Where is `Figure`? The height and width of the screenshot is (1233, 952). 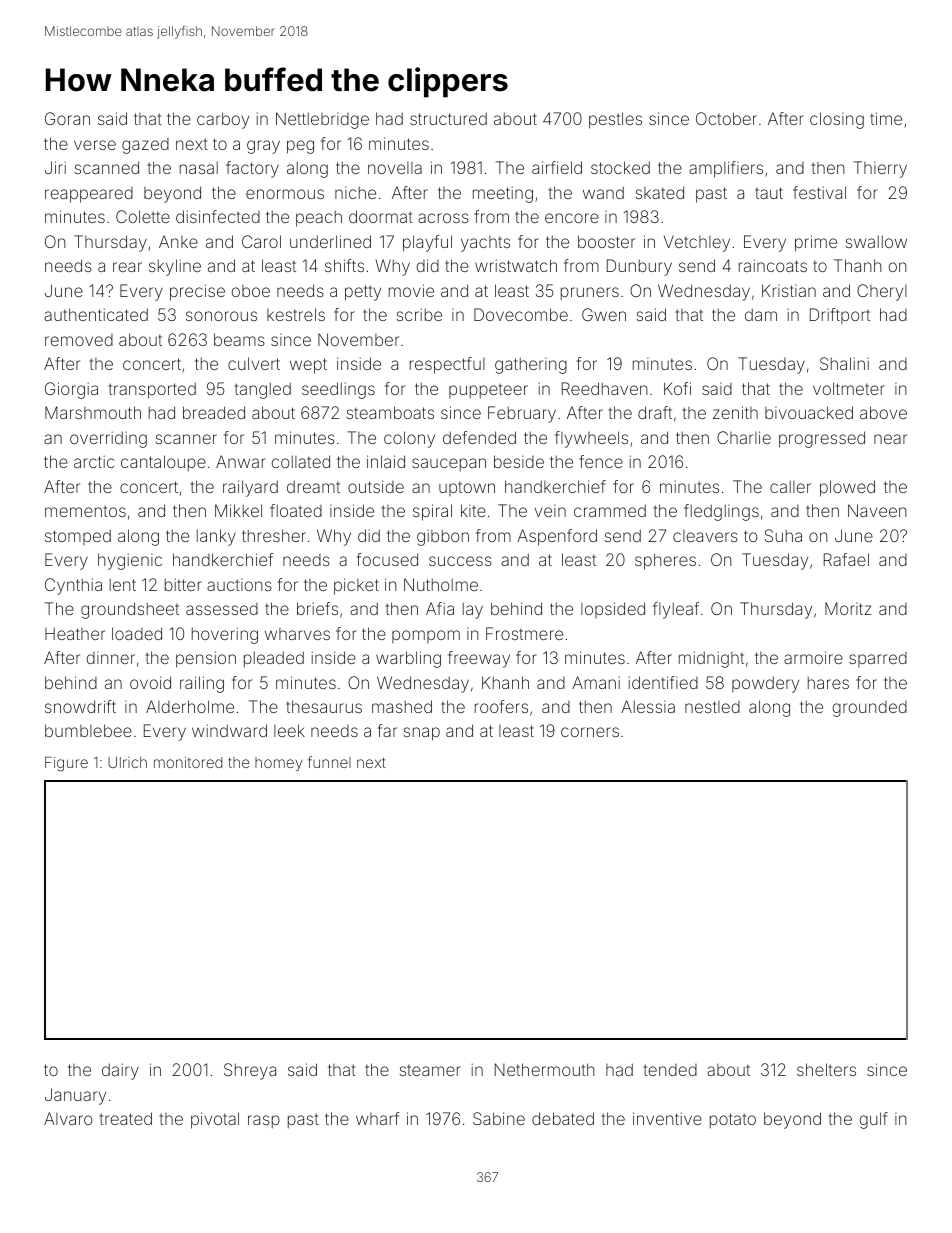
Figure is located at coordinates (66, 764).
